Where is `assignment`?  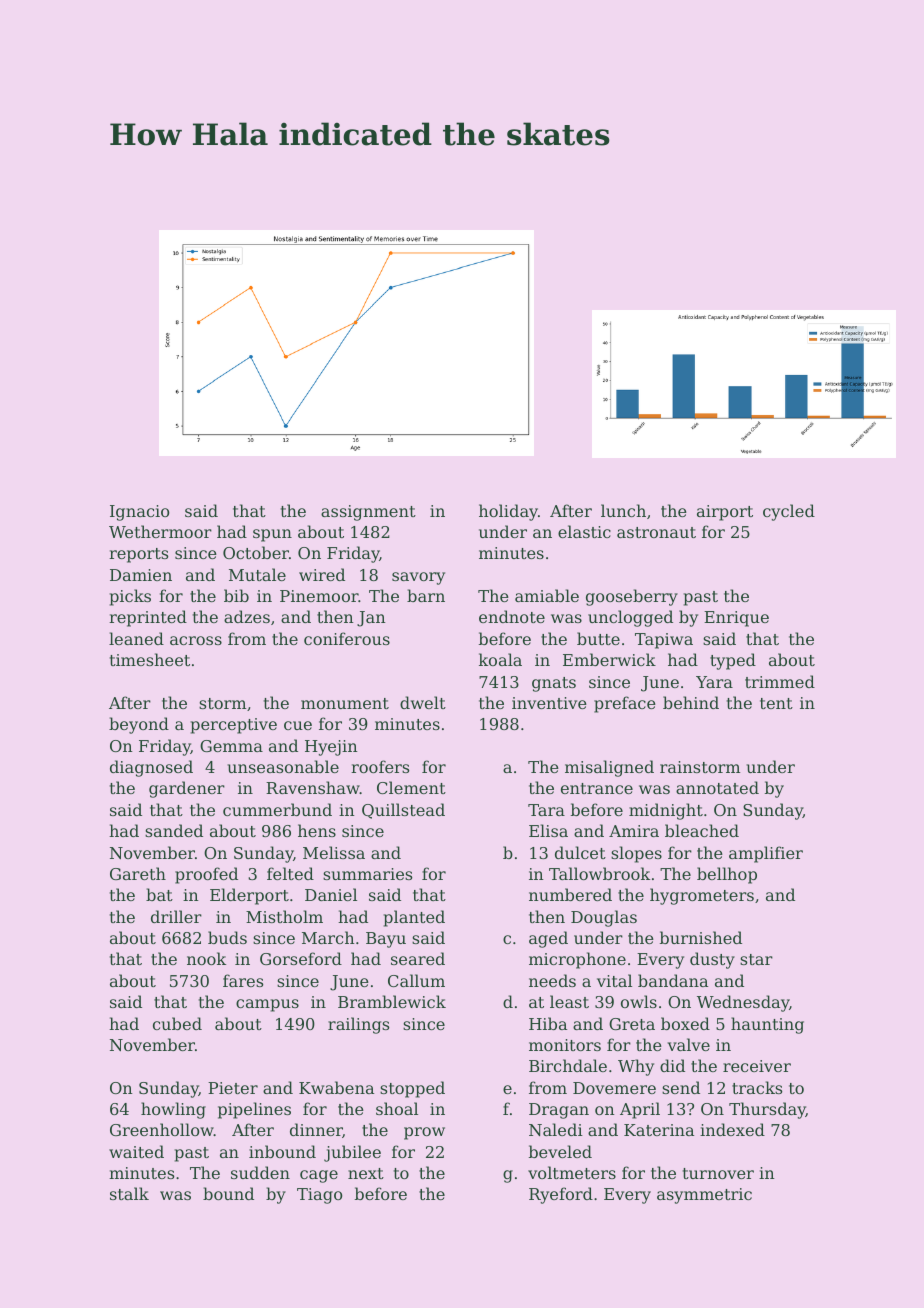
assignment is located at coordinates (368, 513).
